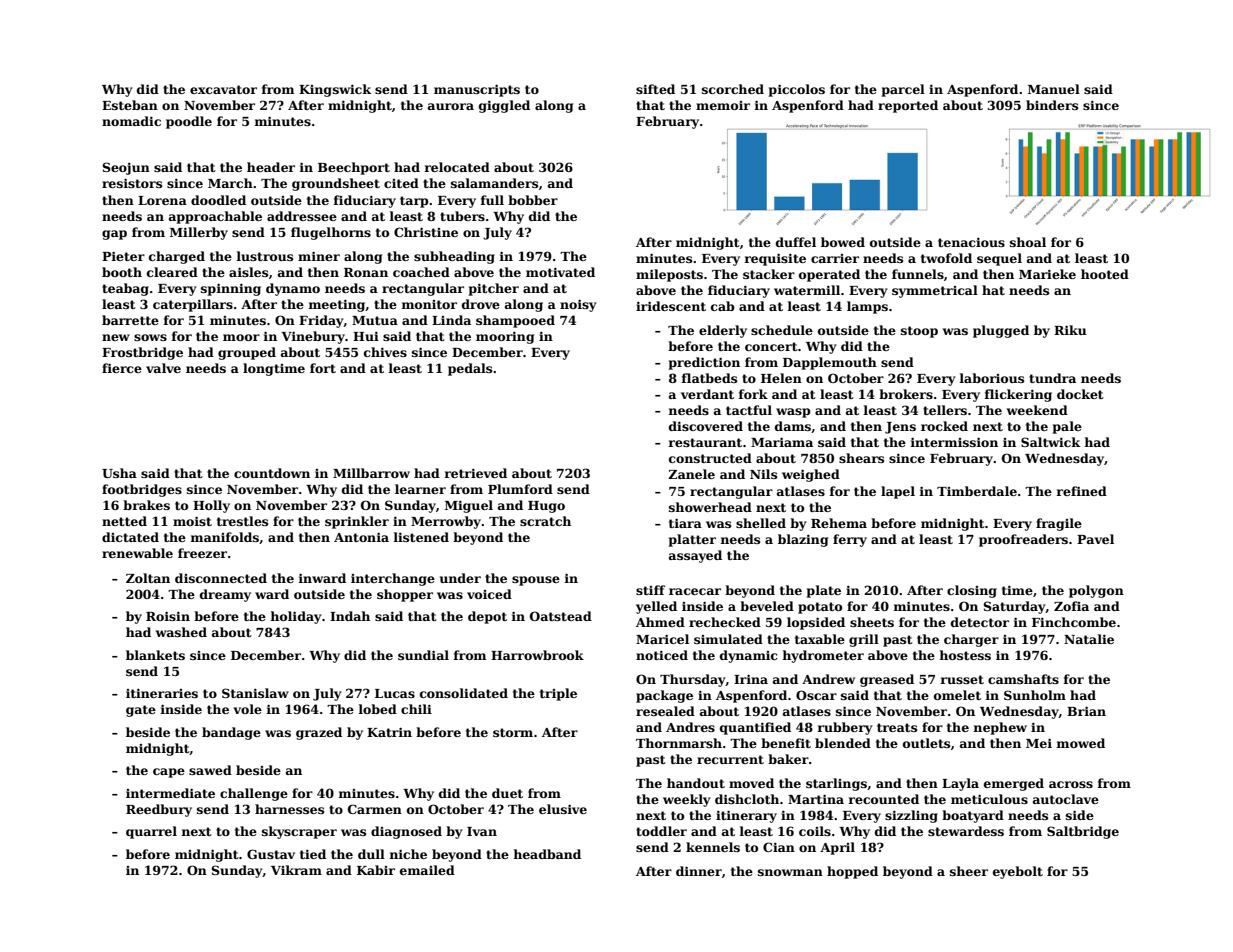  I want to click on Cian, so click(779, 847).
